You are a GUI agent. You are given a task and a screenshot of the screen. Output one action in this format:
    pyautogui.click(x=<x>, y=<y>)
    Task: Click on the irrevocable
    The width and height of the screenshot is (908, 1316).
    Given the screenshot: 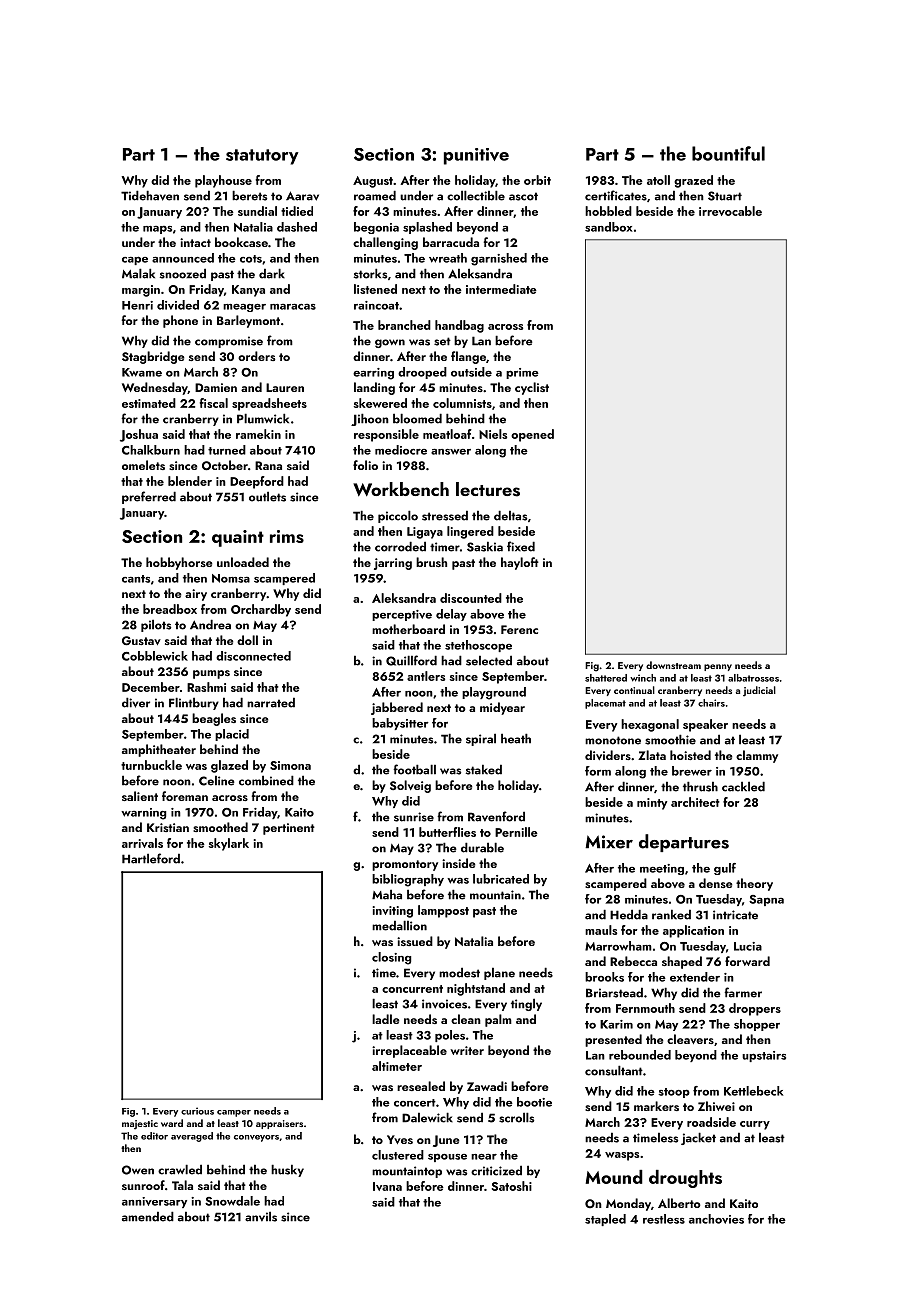 What is the action you would take?
    pyautogui.click(x=730, y=211)
